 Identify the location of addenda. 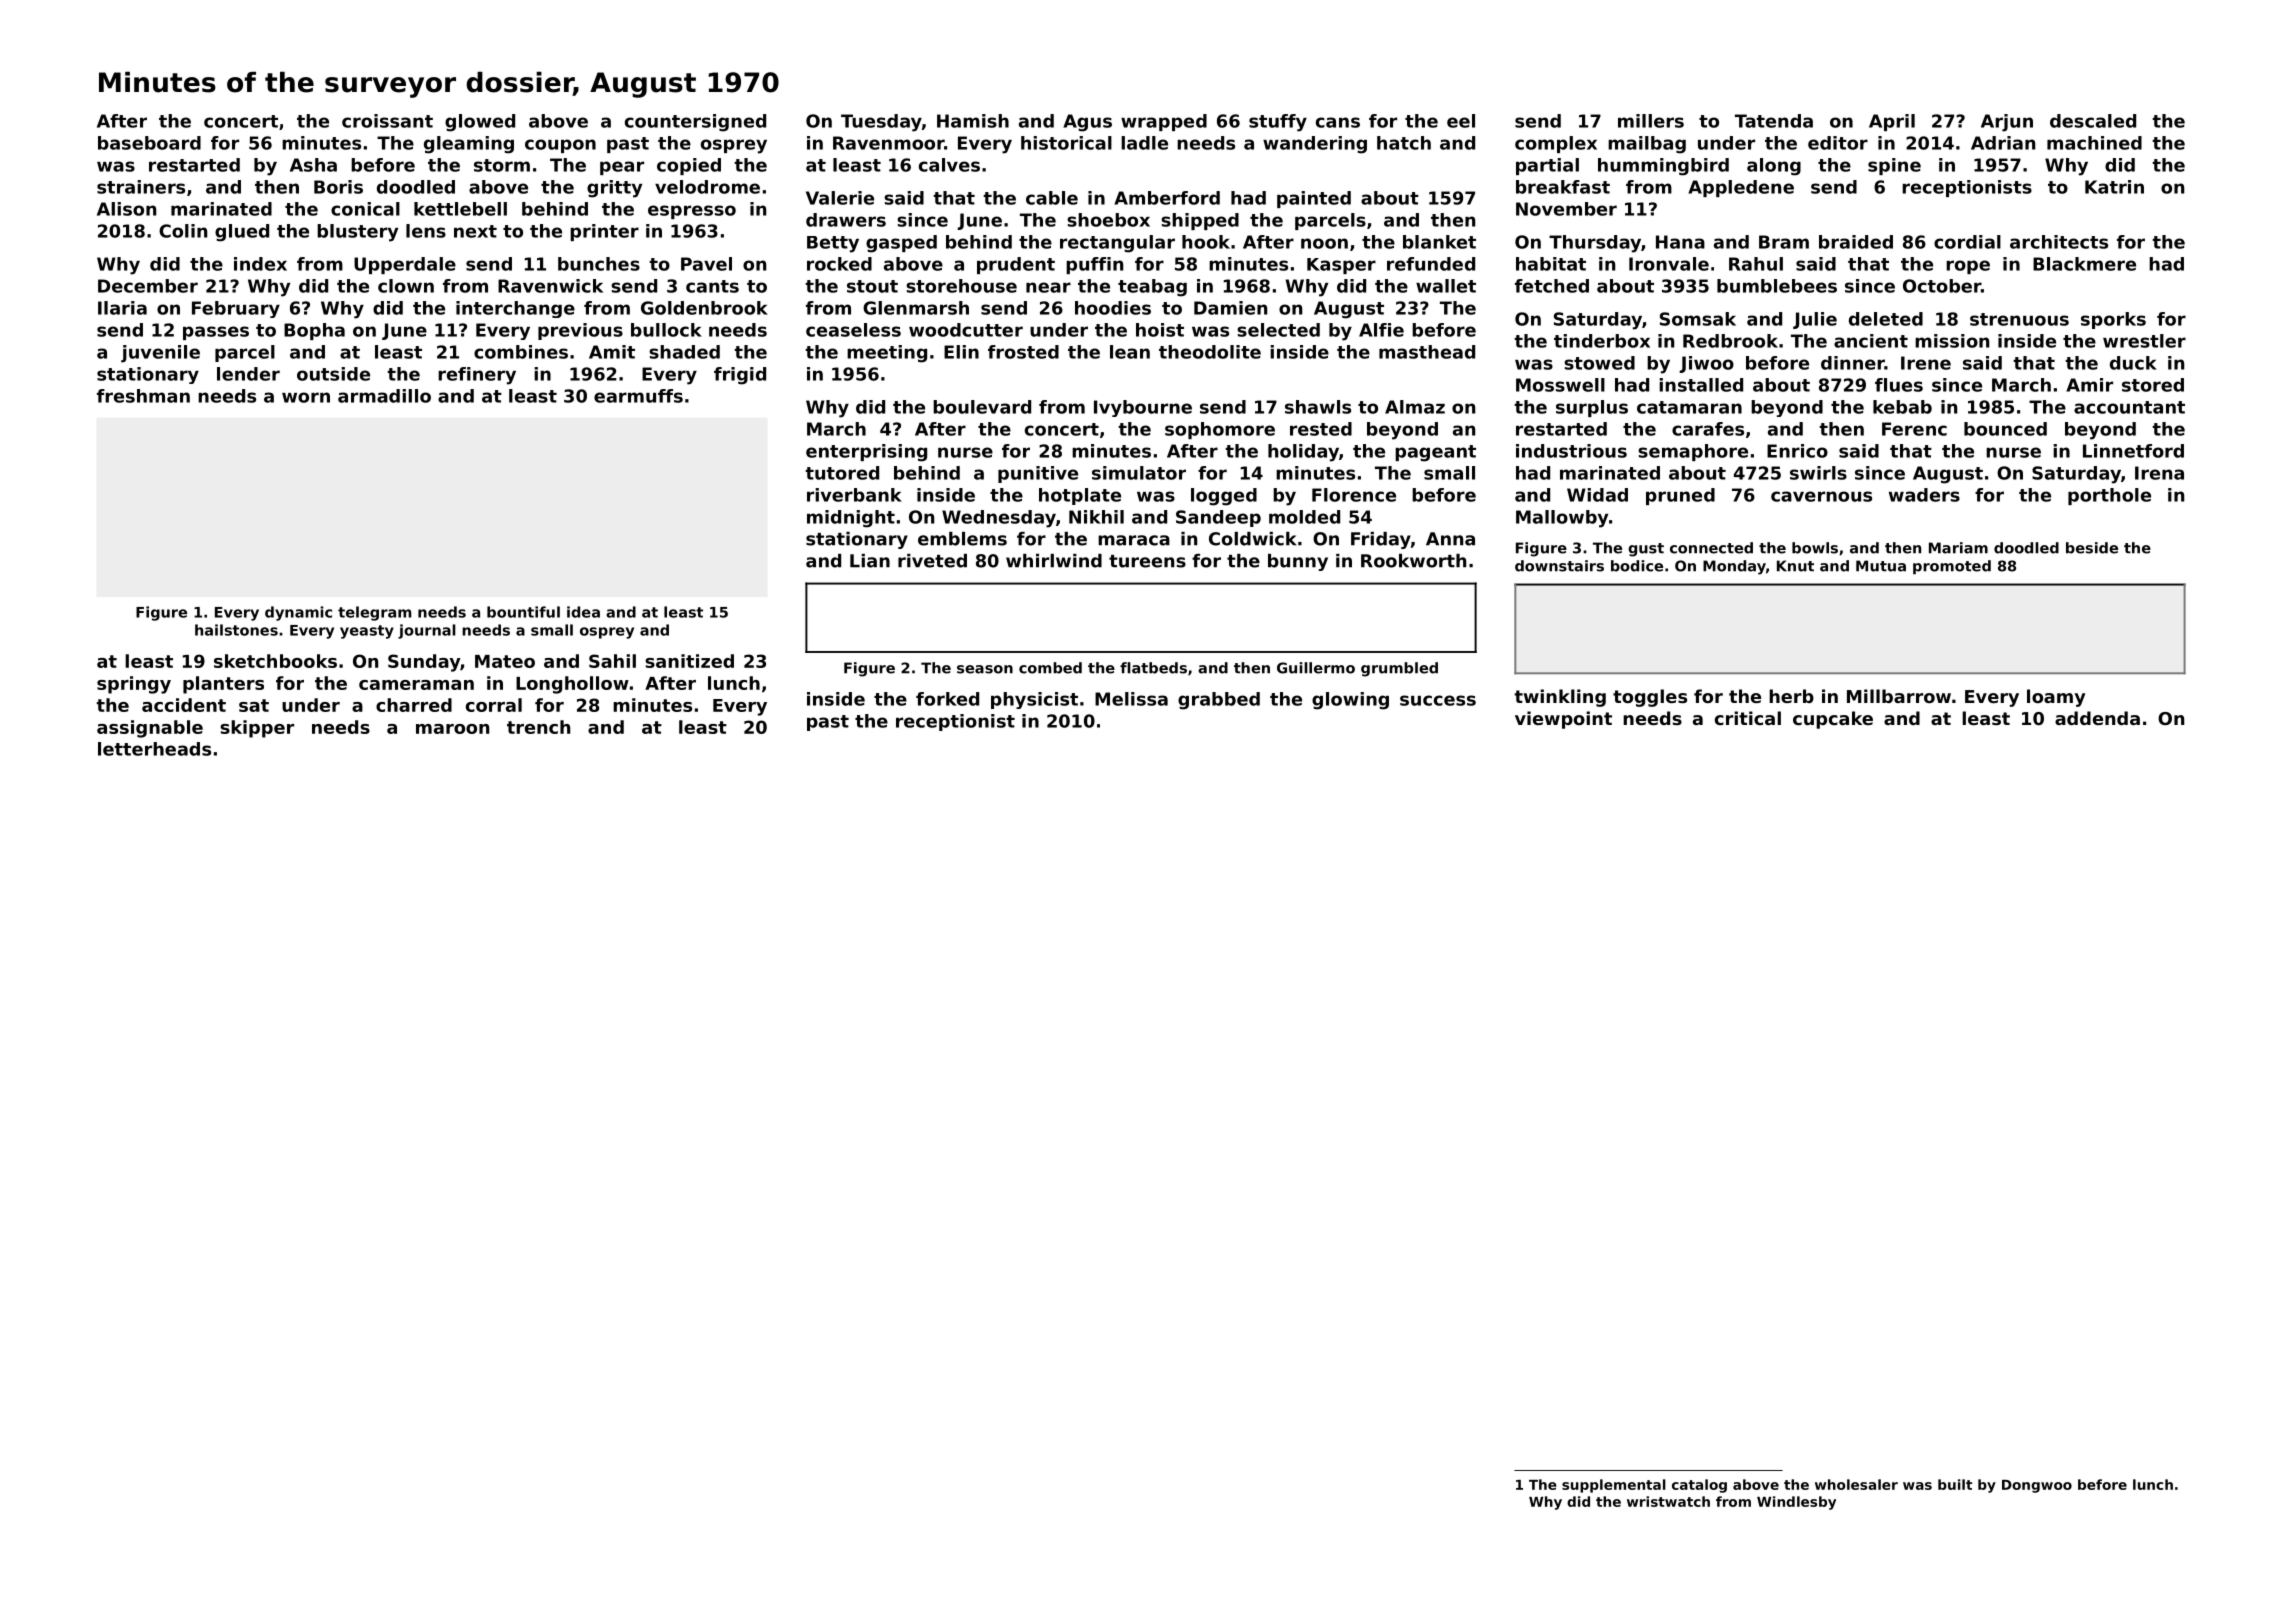
(2097, 718).
